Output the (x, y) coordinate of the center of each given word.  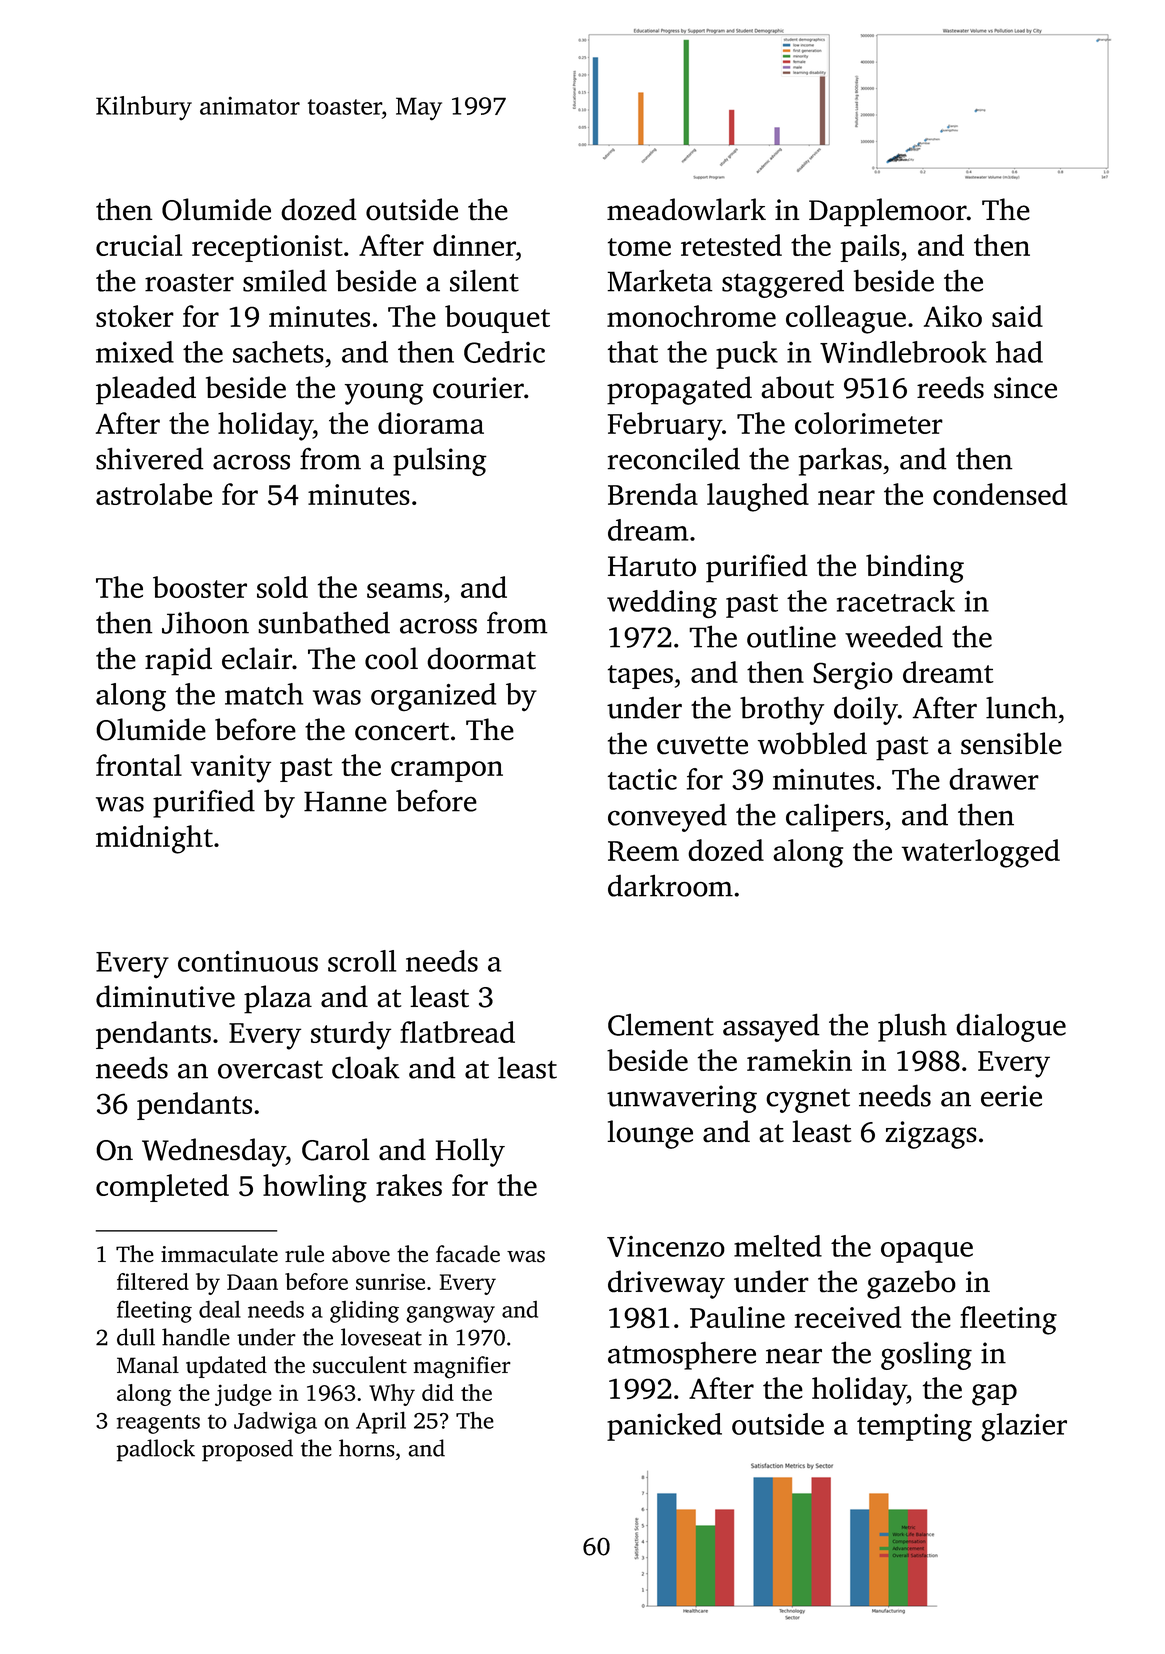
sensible (1011, 743)
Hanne (345, 801)
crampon (447, 771)
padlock (156, 1450)
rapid (178, 661)
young (384, 394)
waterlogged (981, 853)
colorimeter (869, 423)
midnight (154, 839)
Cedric (504, 352)
